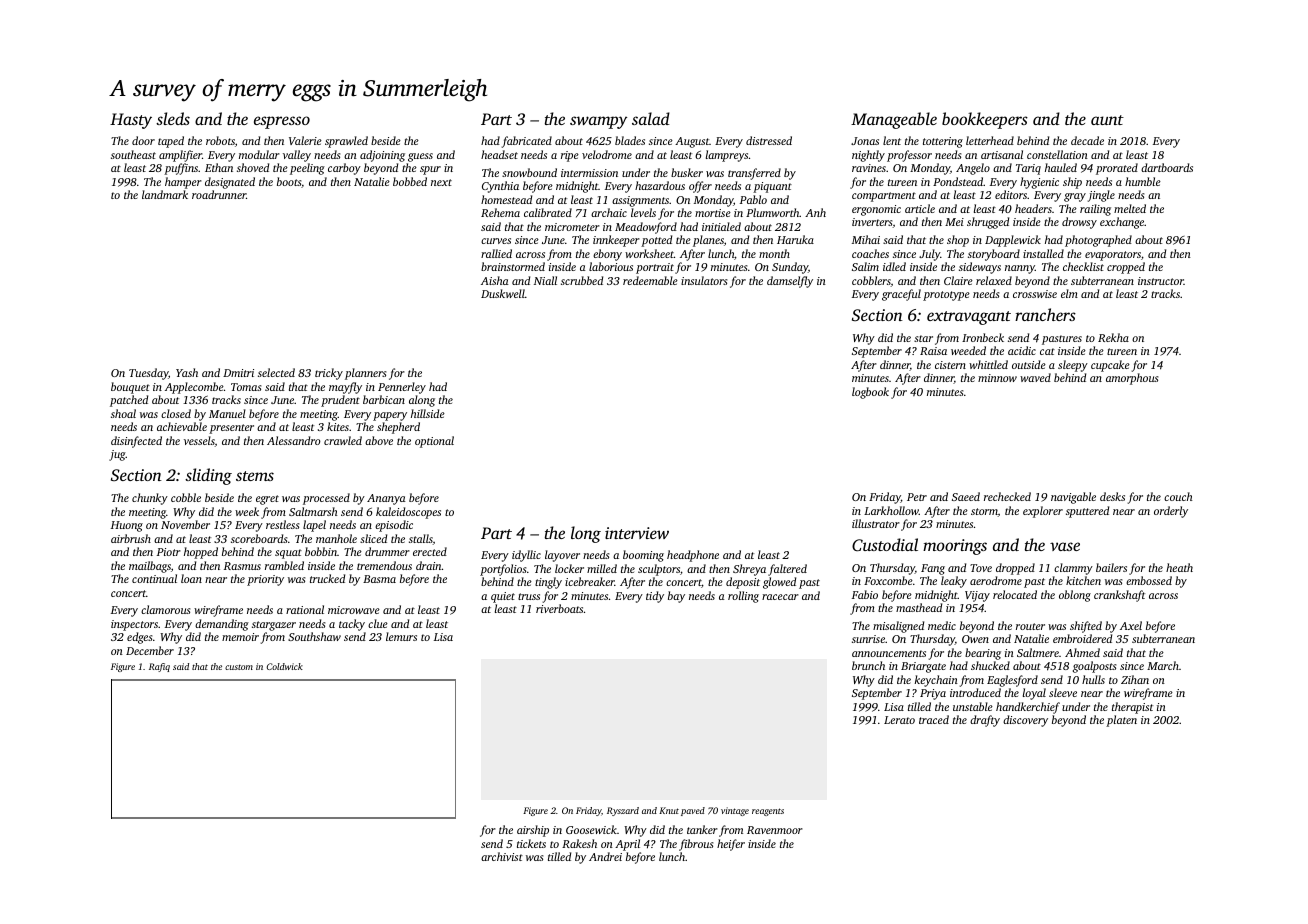  What do you see at coordinates (1163, 665) in the document?
I see `March` at bounding box center [1163, 665].
